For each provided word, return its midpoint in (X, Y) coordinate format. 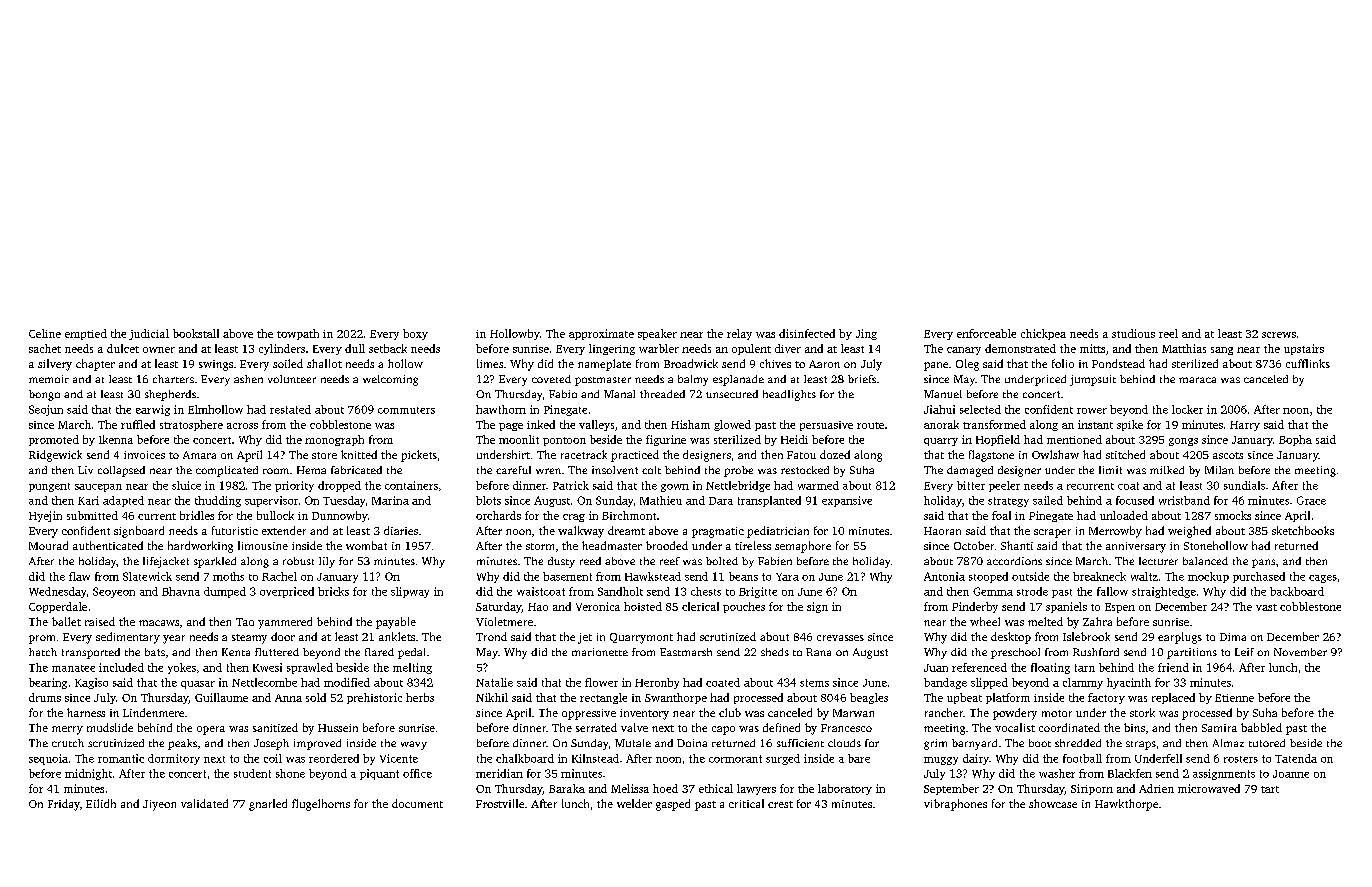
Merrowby (1115, 532)
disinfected (807, 333)
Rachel (279, 576)
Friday (64, 805)
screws (1279, 335)
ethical (716, 788)
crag (574, 518)
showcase (1053, 803)
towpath (298, 334)
